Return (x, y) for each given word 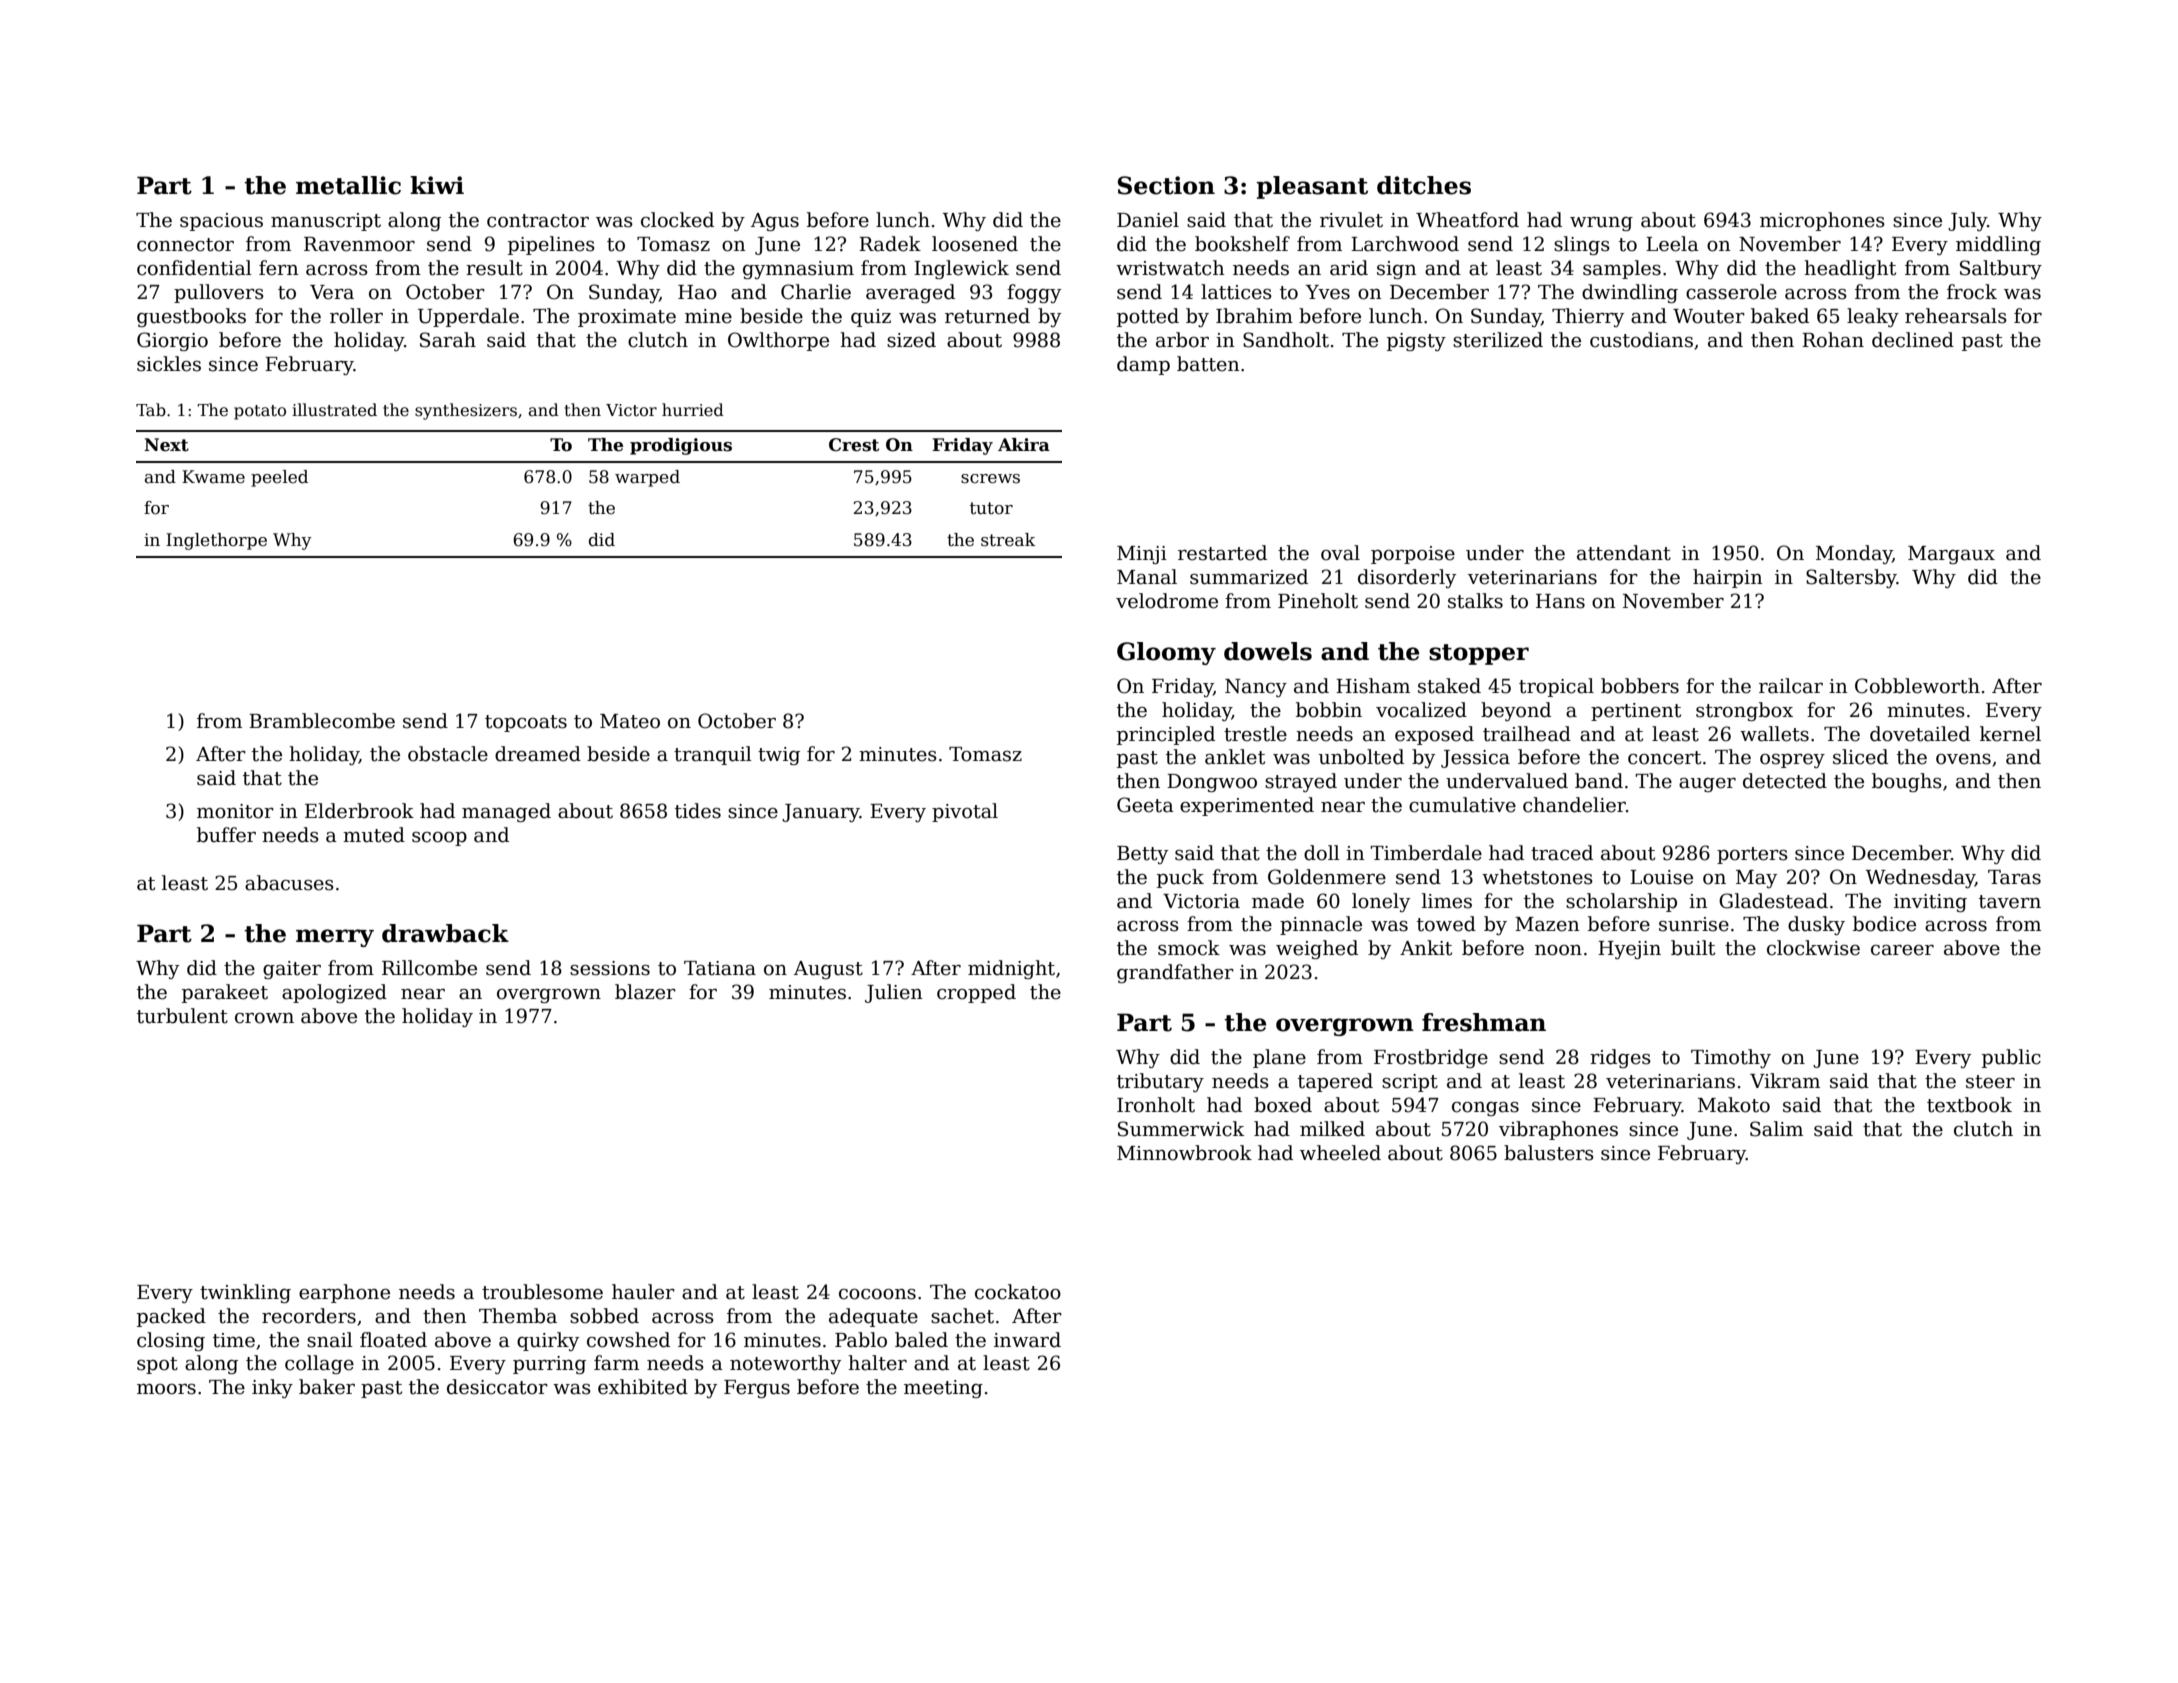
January (821, 813)
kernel (2010, 734)
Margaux (1951, 555)
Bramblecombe (322, 721)
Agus (775, 222)
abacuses (289, 883)
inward (1027, 1340)
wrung (1601, 224)
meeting (943, 1389)
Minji (1142, 555)
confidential (194, 268)
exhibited (643, 1387)
